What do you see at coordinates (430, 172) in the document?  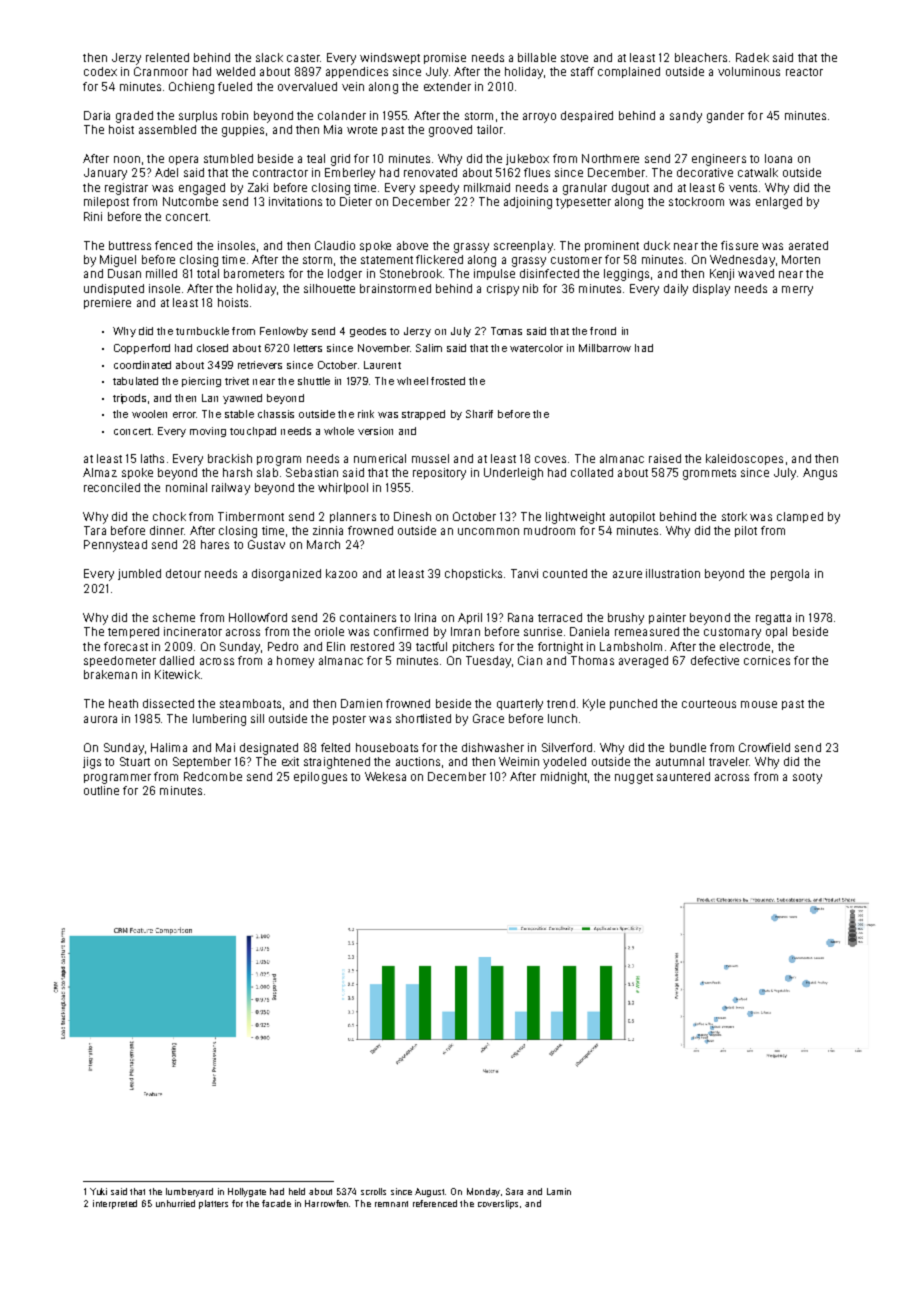 I see `renovated` at bounding box center [430, 172].
